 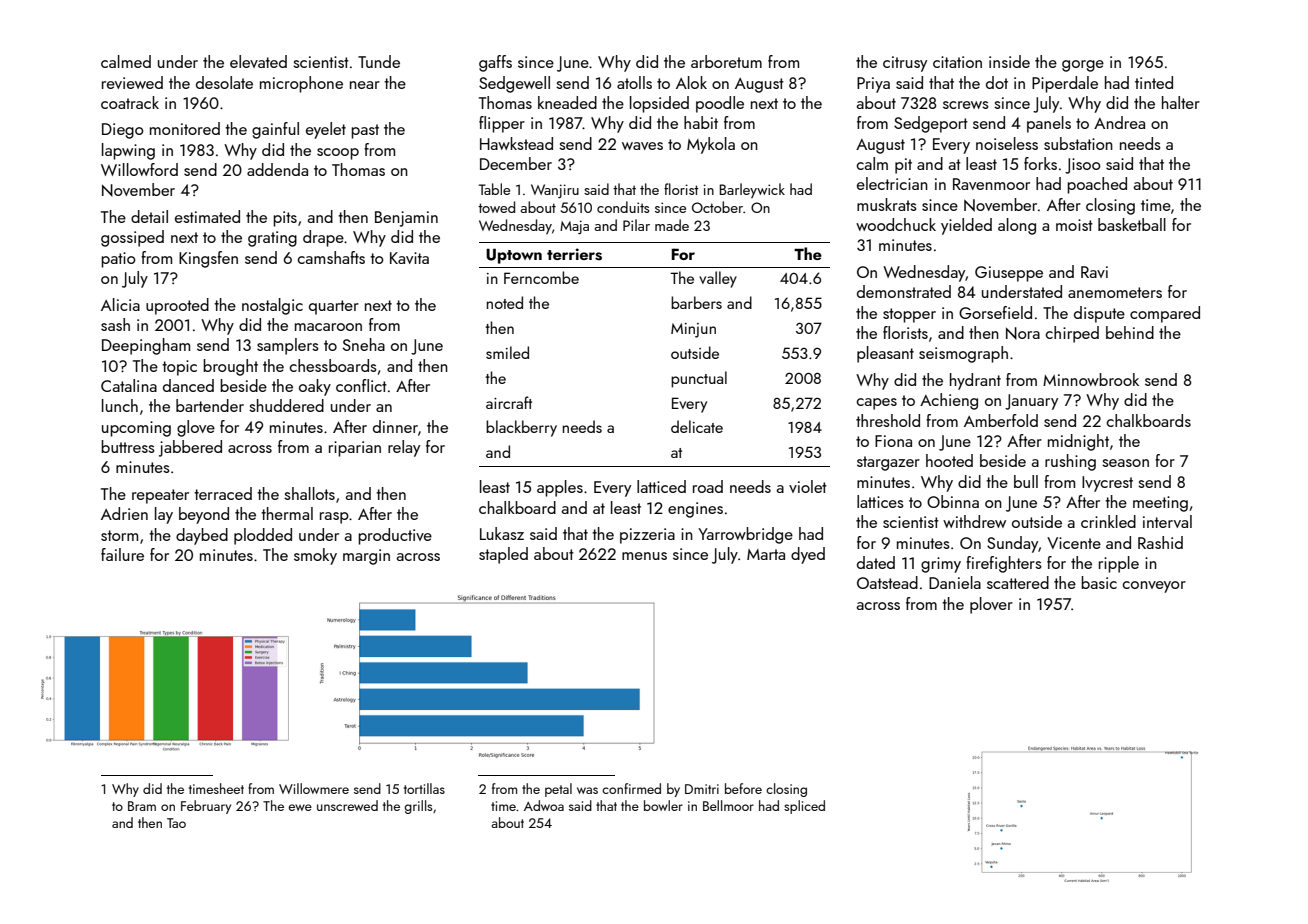 I want to click on latticed, so click(x=661, y=486).
